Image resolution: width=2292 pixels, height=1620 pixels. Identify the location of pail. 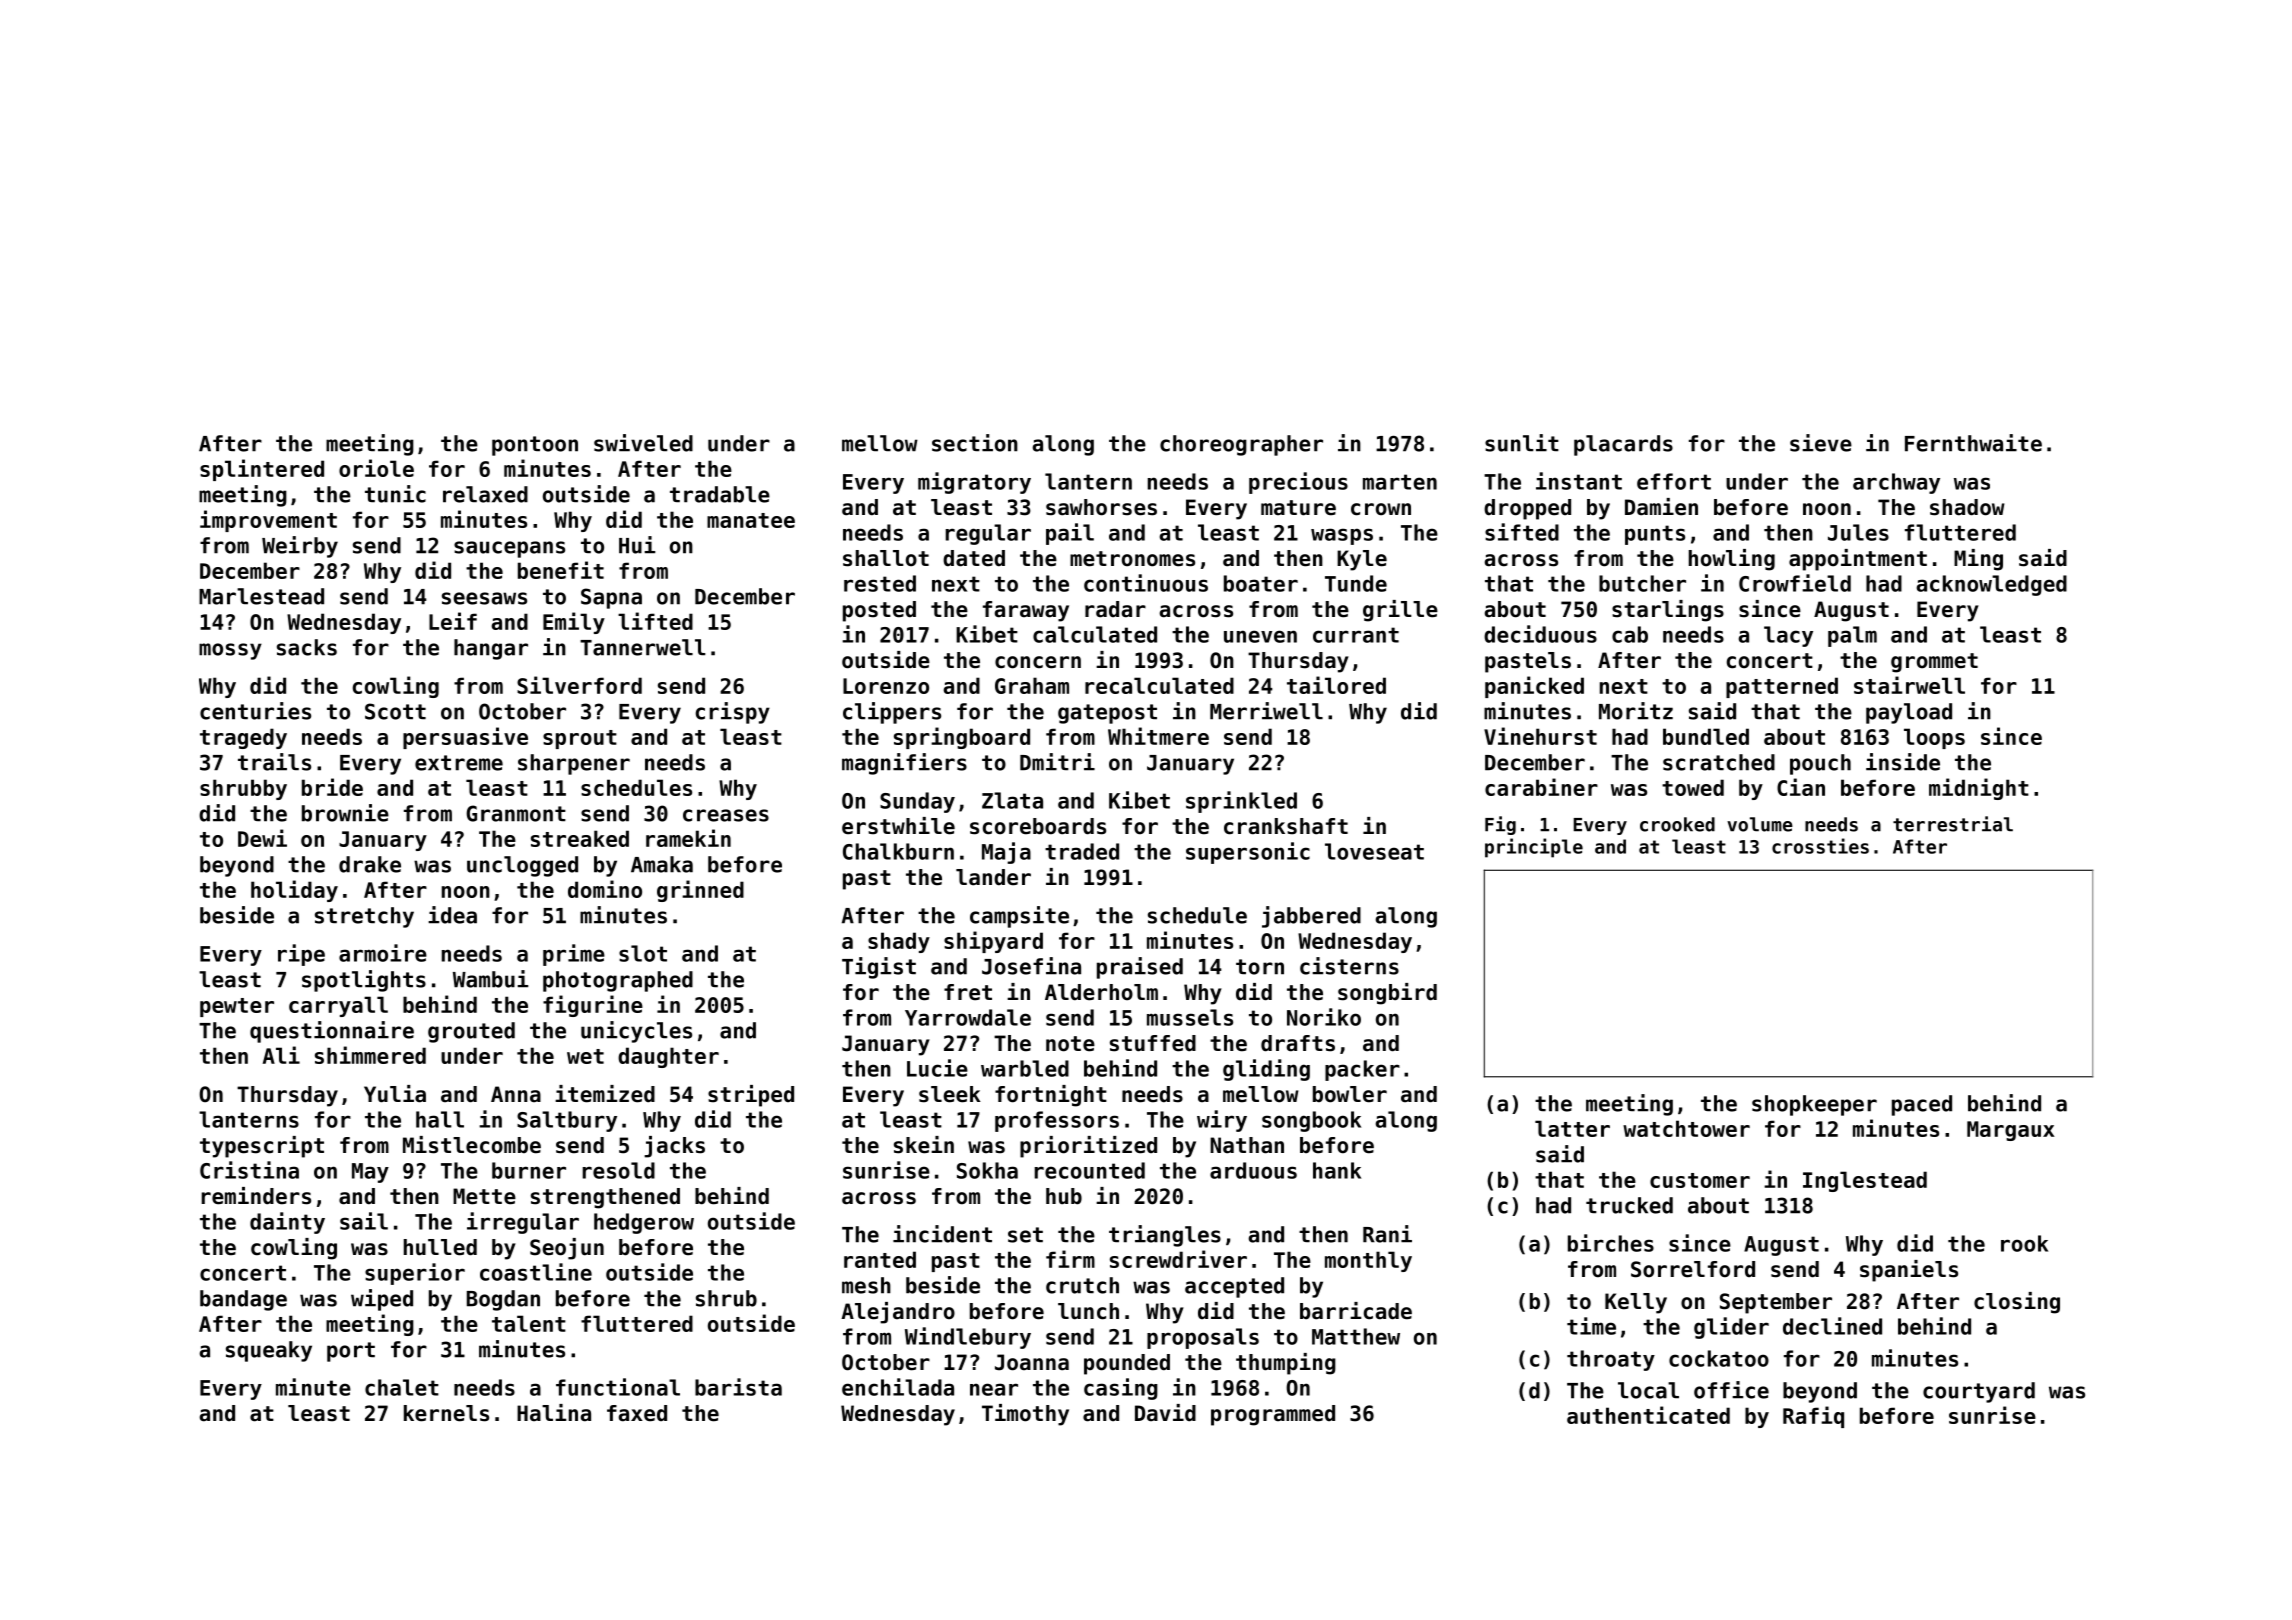
(1070, 534).
